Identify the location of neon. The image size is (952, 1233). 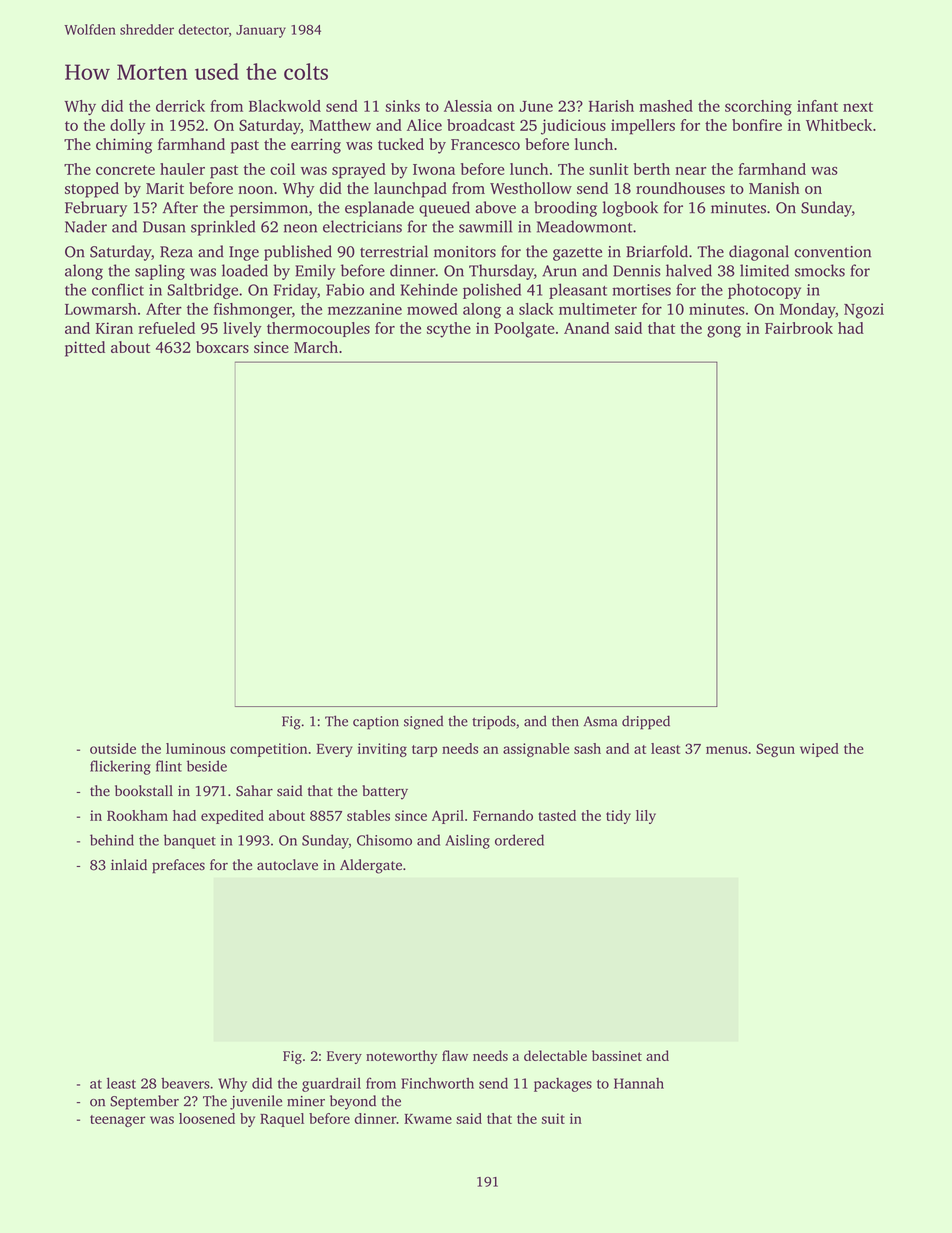
(300, 228).
